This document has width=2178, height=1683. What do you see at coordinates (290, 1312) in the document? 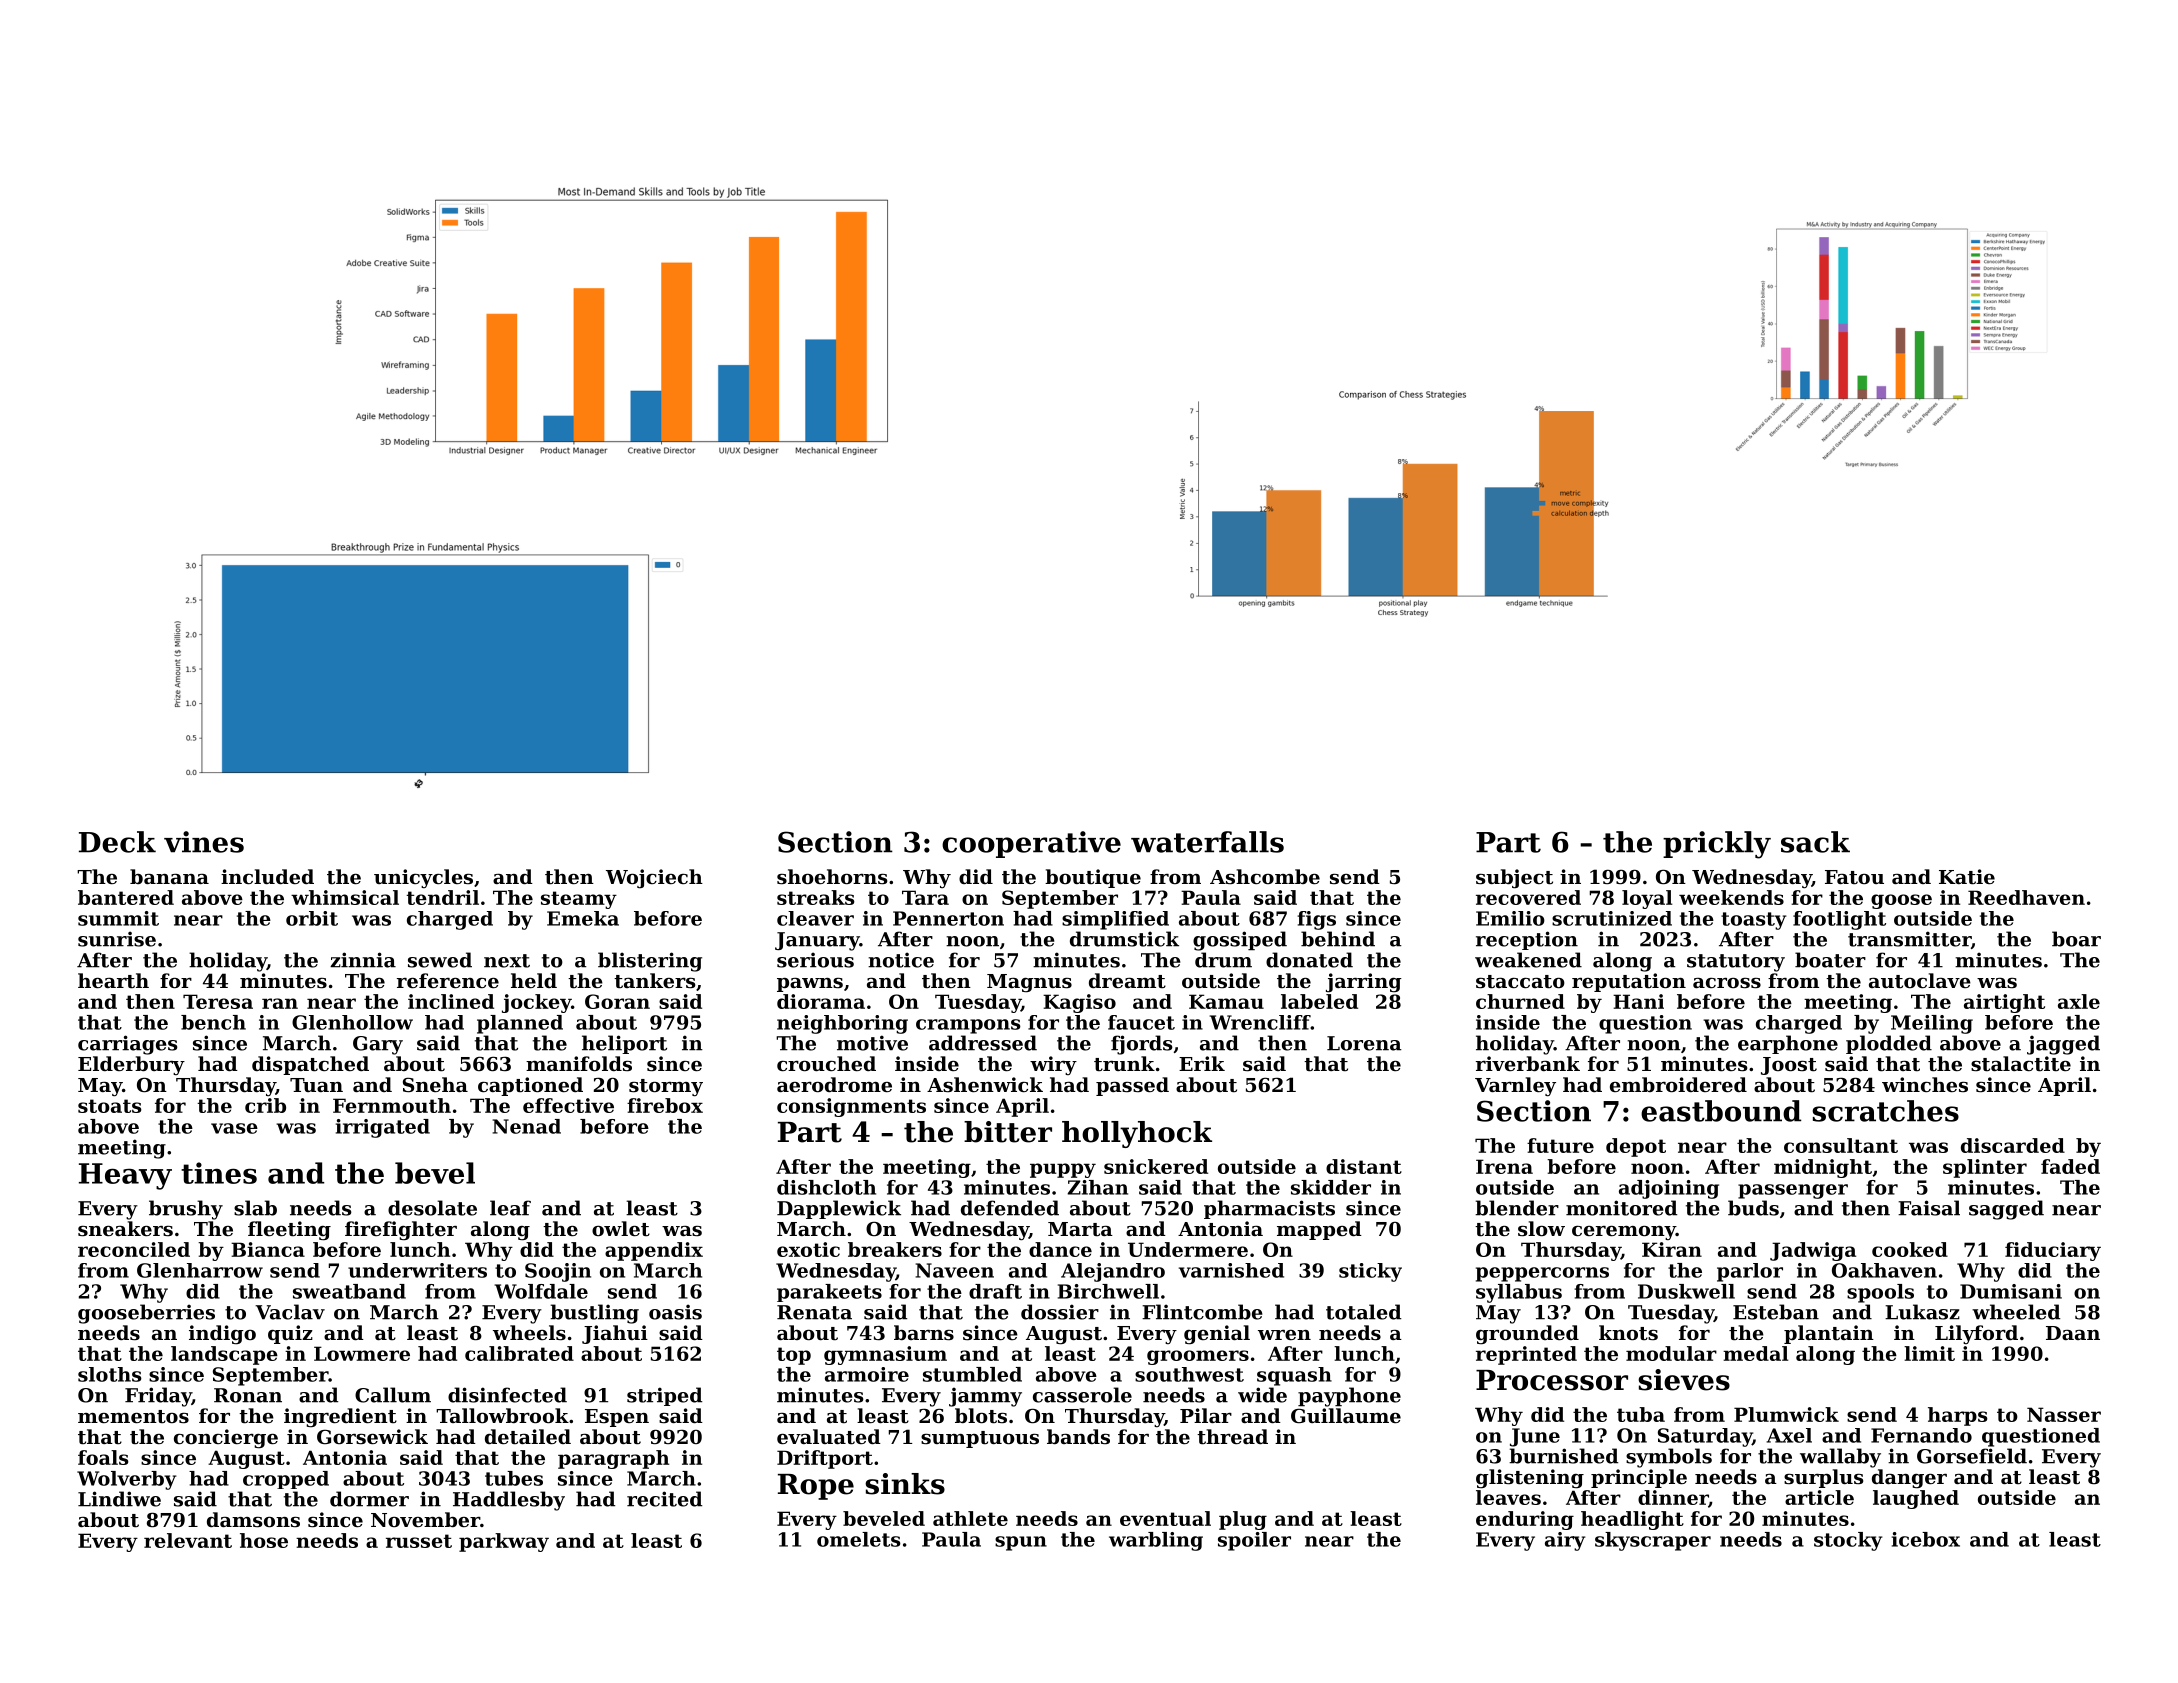
I see `Vaclav` at bounding box center [290, 1312].
